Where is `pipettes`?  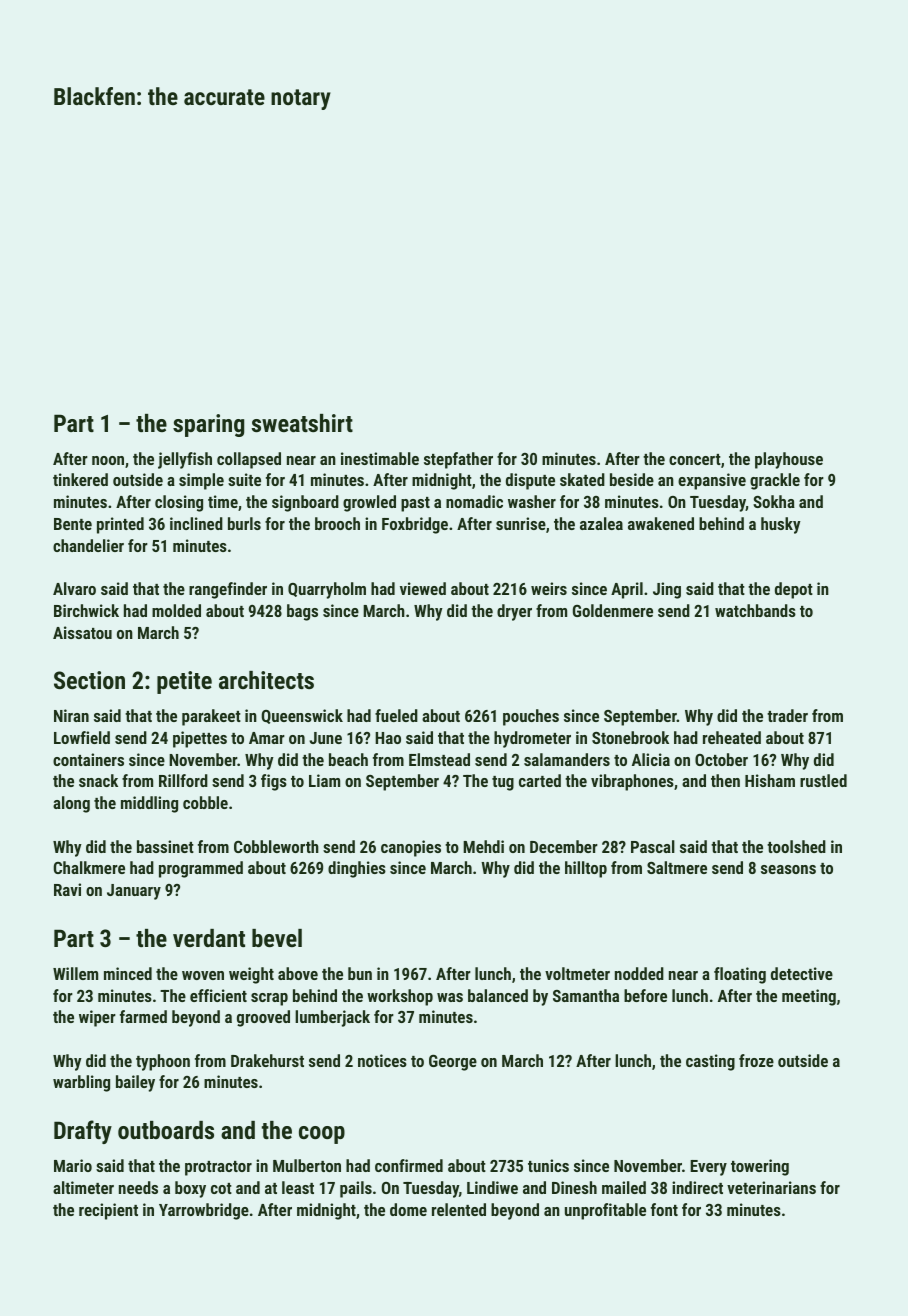 pipettes is located at coordinates (200, 739).
